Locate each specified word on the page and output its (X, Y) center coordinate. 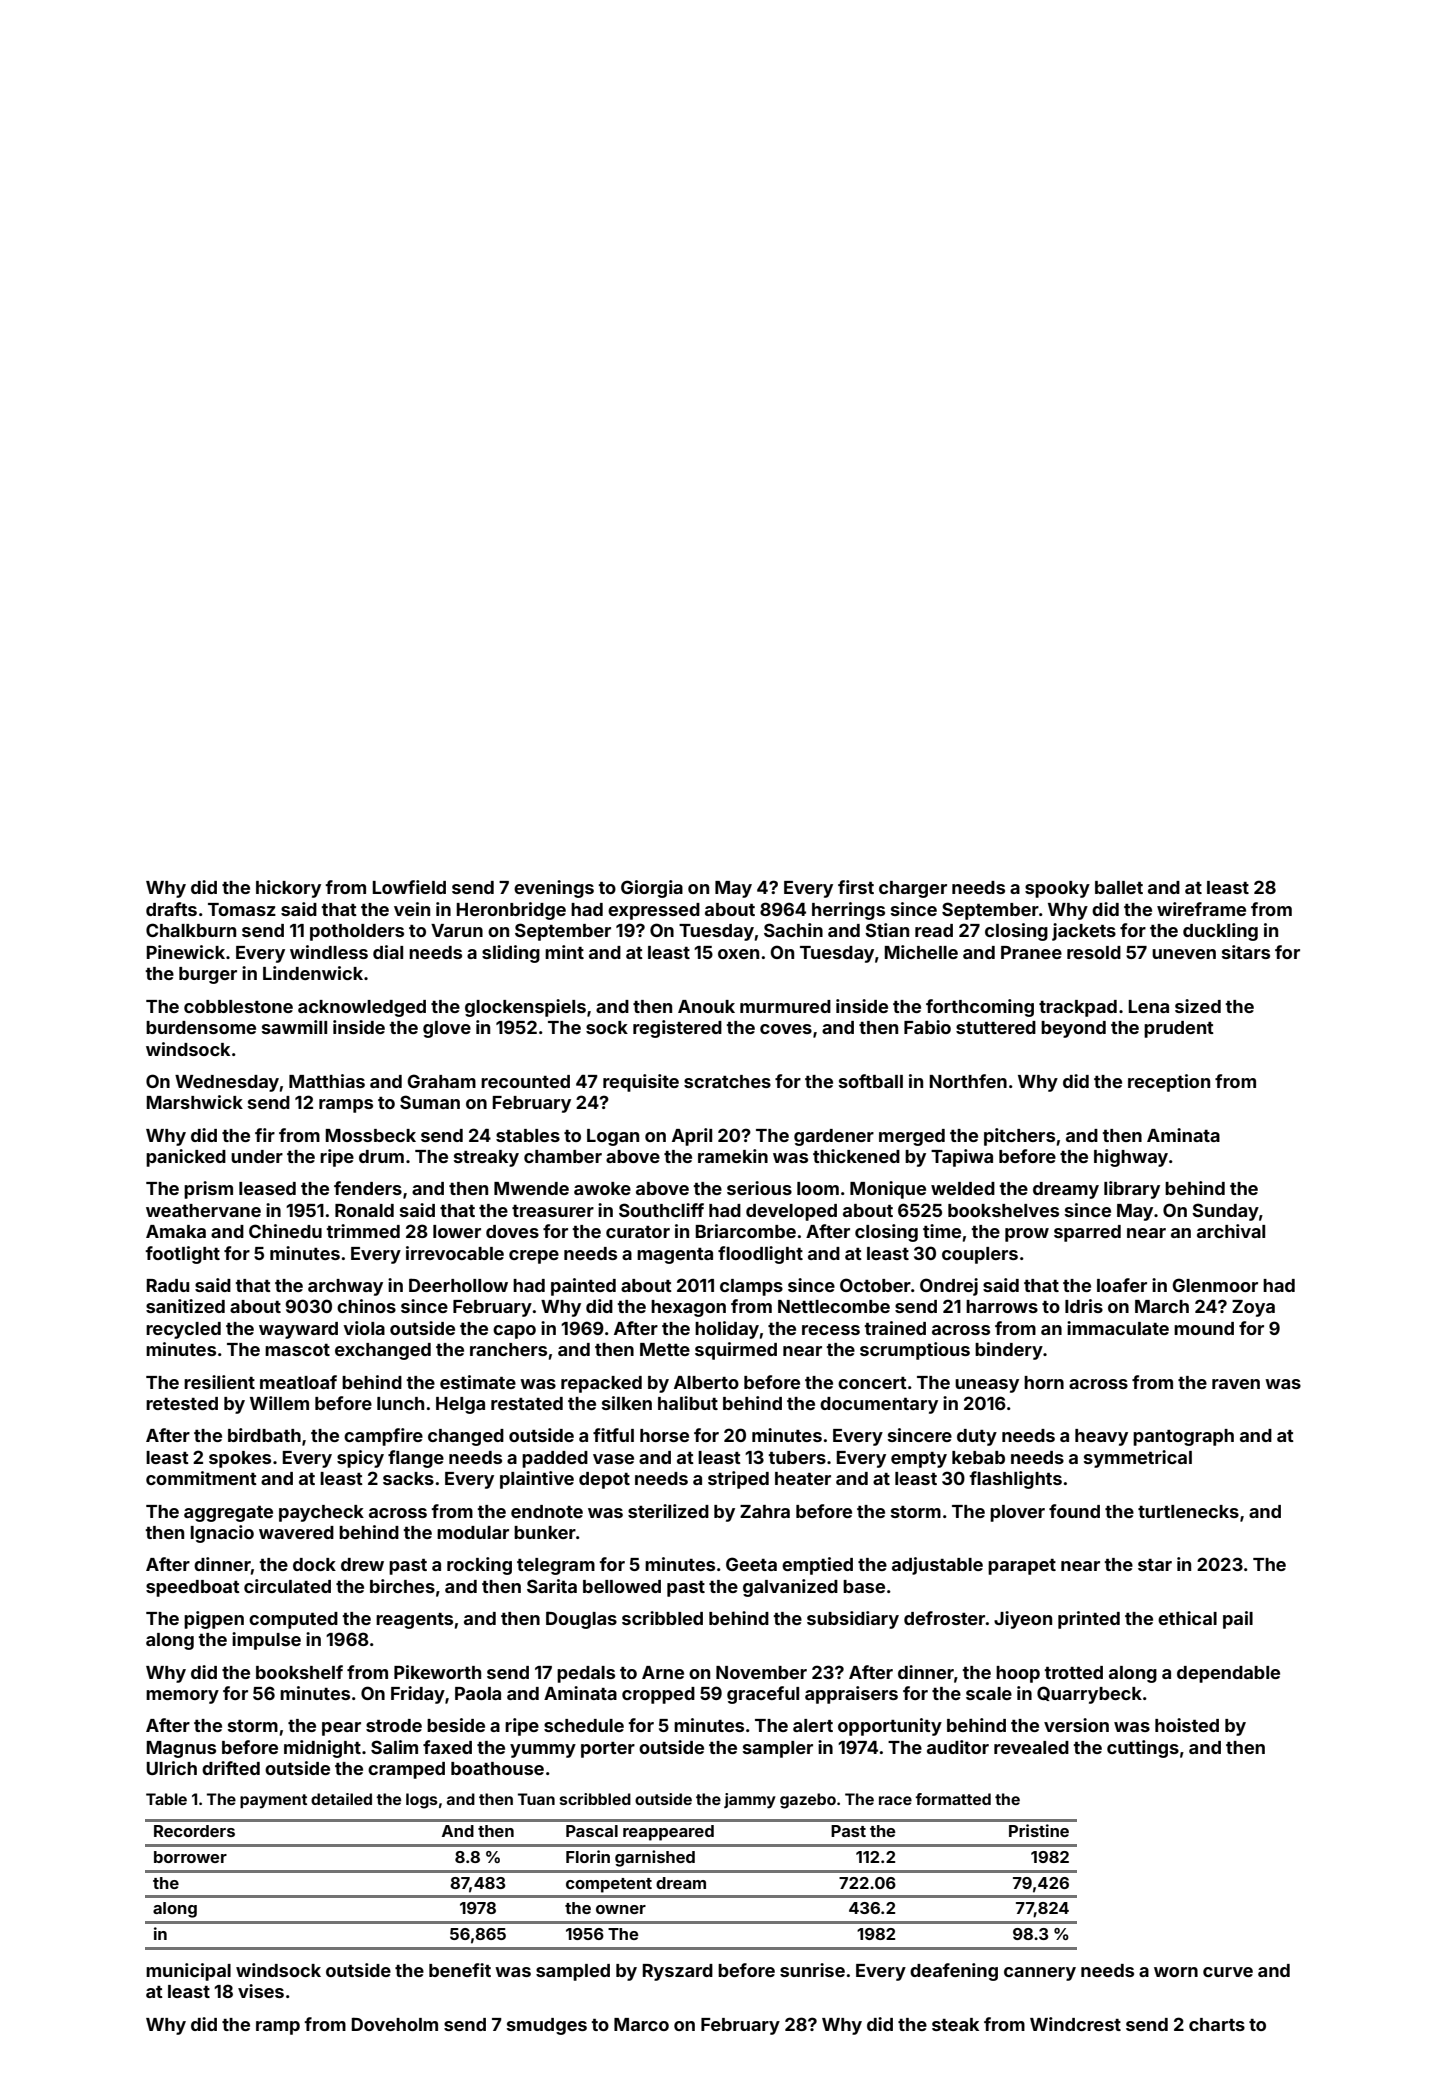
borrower (190, 1857)
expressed (654, 911)
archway (345, 1287)
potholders (357, 932)
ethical (1187, 1618)
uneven (1184, 954)
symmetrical (1138, 1459)
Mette (665, 1349)
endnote (547, 1511)
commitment (201, 1478)
